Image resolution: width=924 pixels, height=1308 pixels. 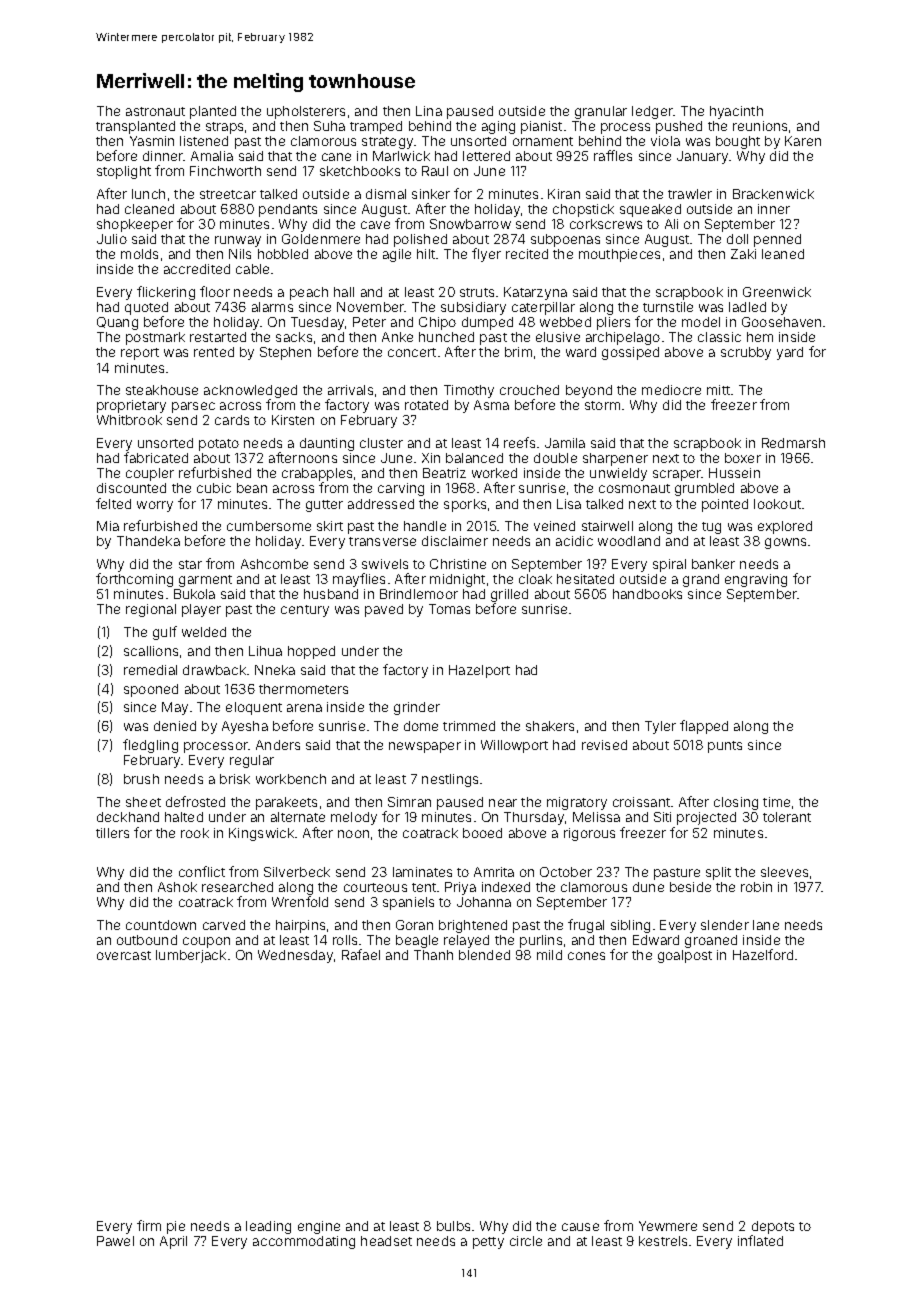 What do you see at coordinates (149, 1225) in the screenshot?
I see `firm` at bounding box center [149, 1225].
